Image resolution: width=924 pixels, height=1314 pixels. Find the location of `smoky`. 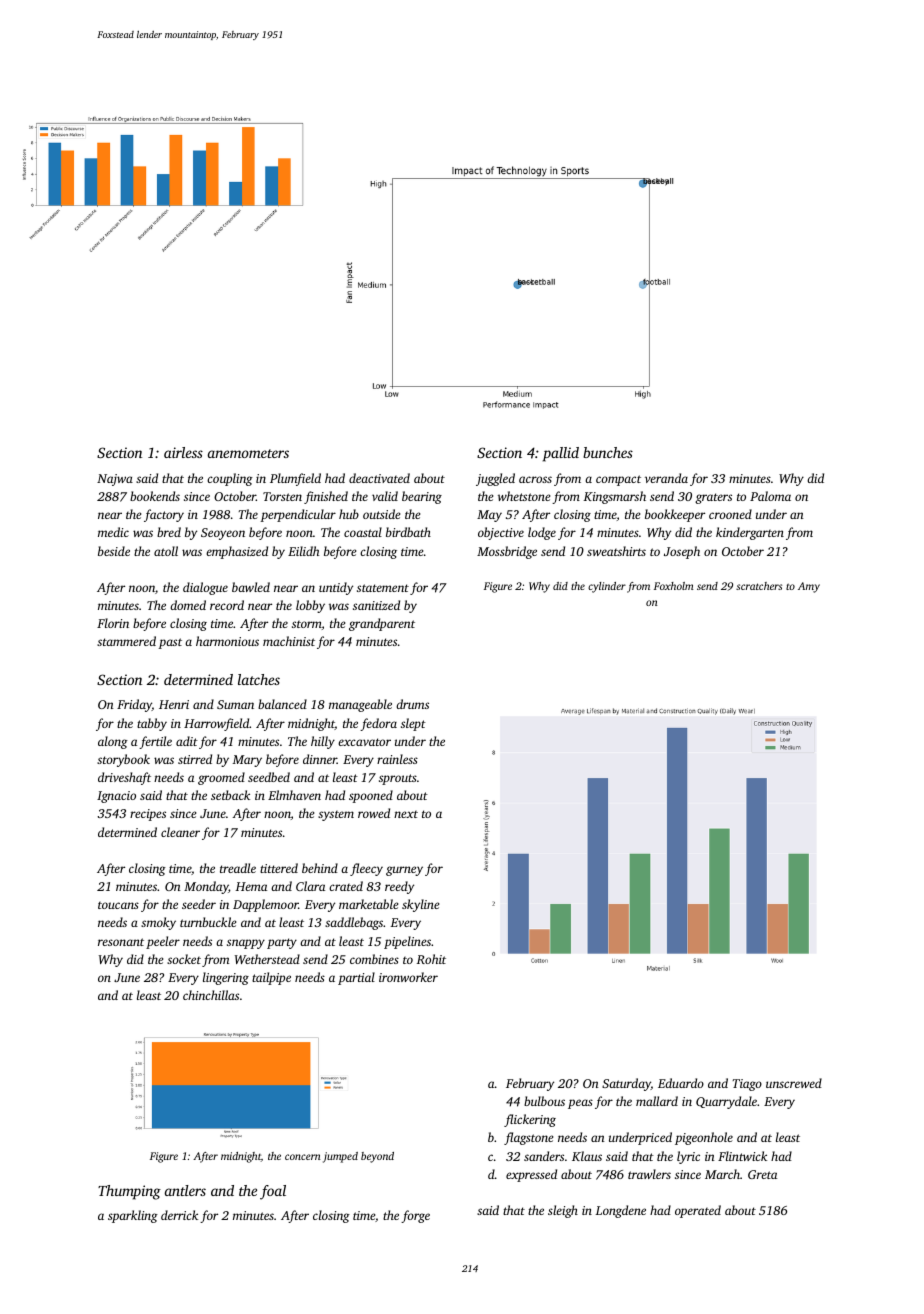

smoky is located at coordinates (158, 923).
